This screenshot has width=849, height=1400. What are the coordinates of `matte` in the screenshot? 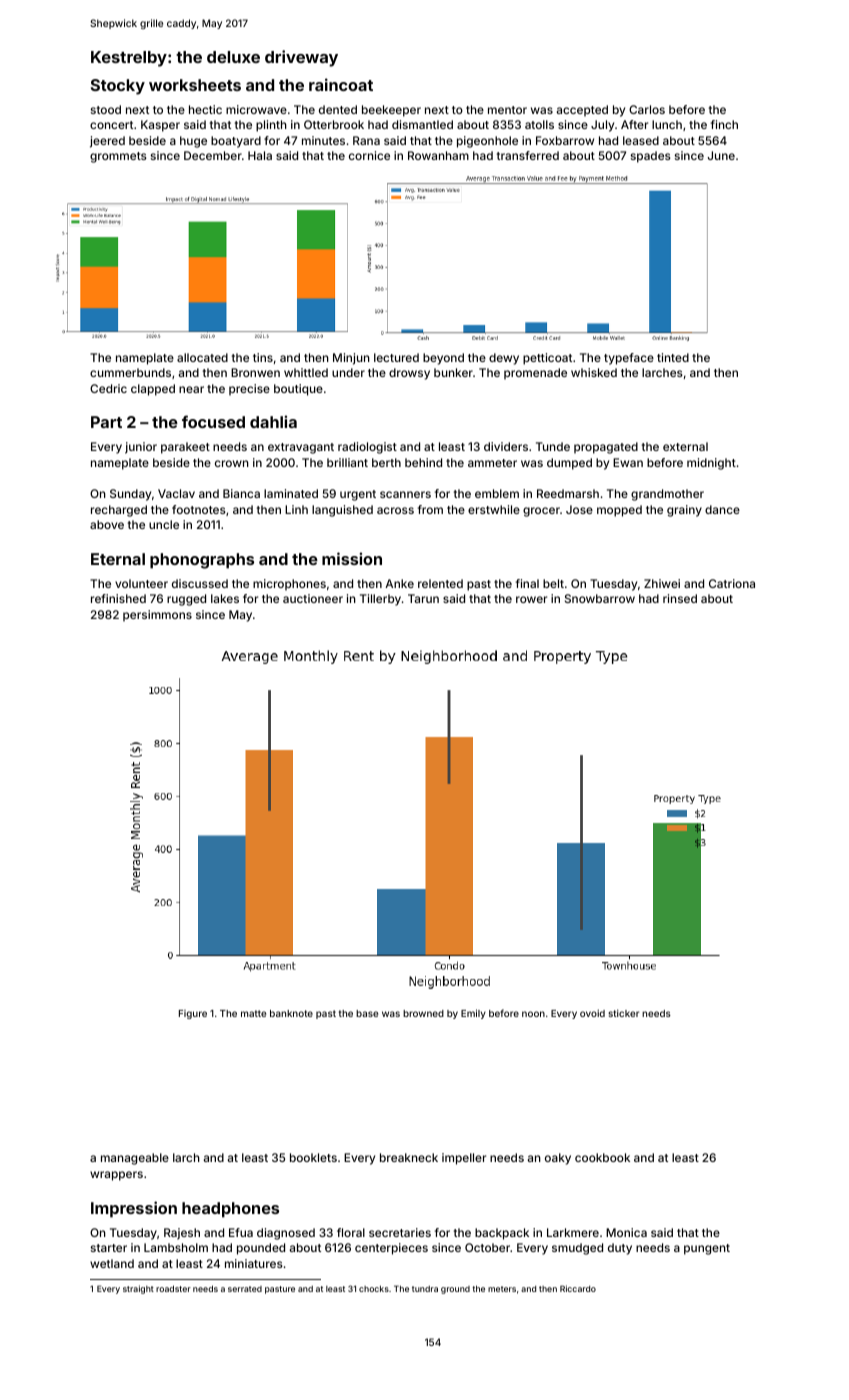 It's located at (253, 1013).
